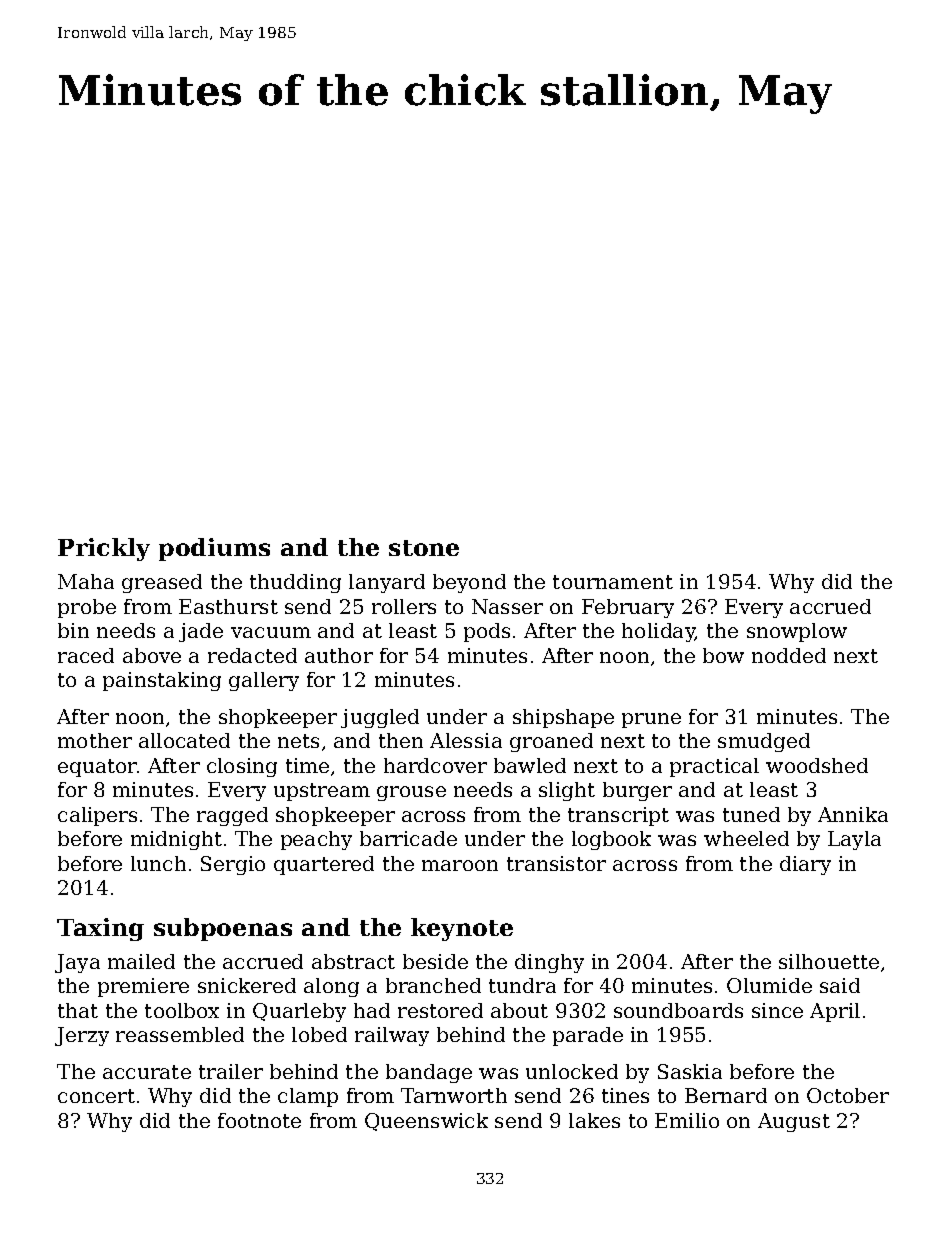 The image size is (952, 1233). Describe the element at coordinates (424, 548) in the image. I see `stone` at that location.
